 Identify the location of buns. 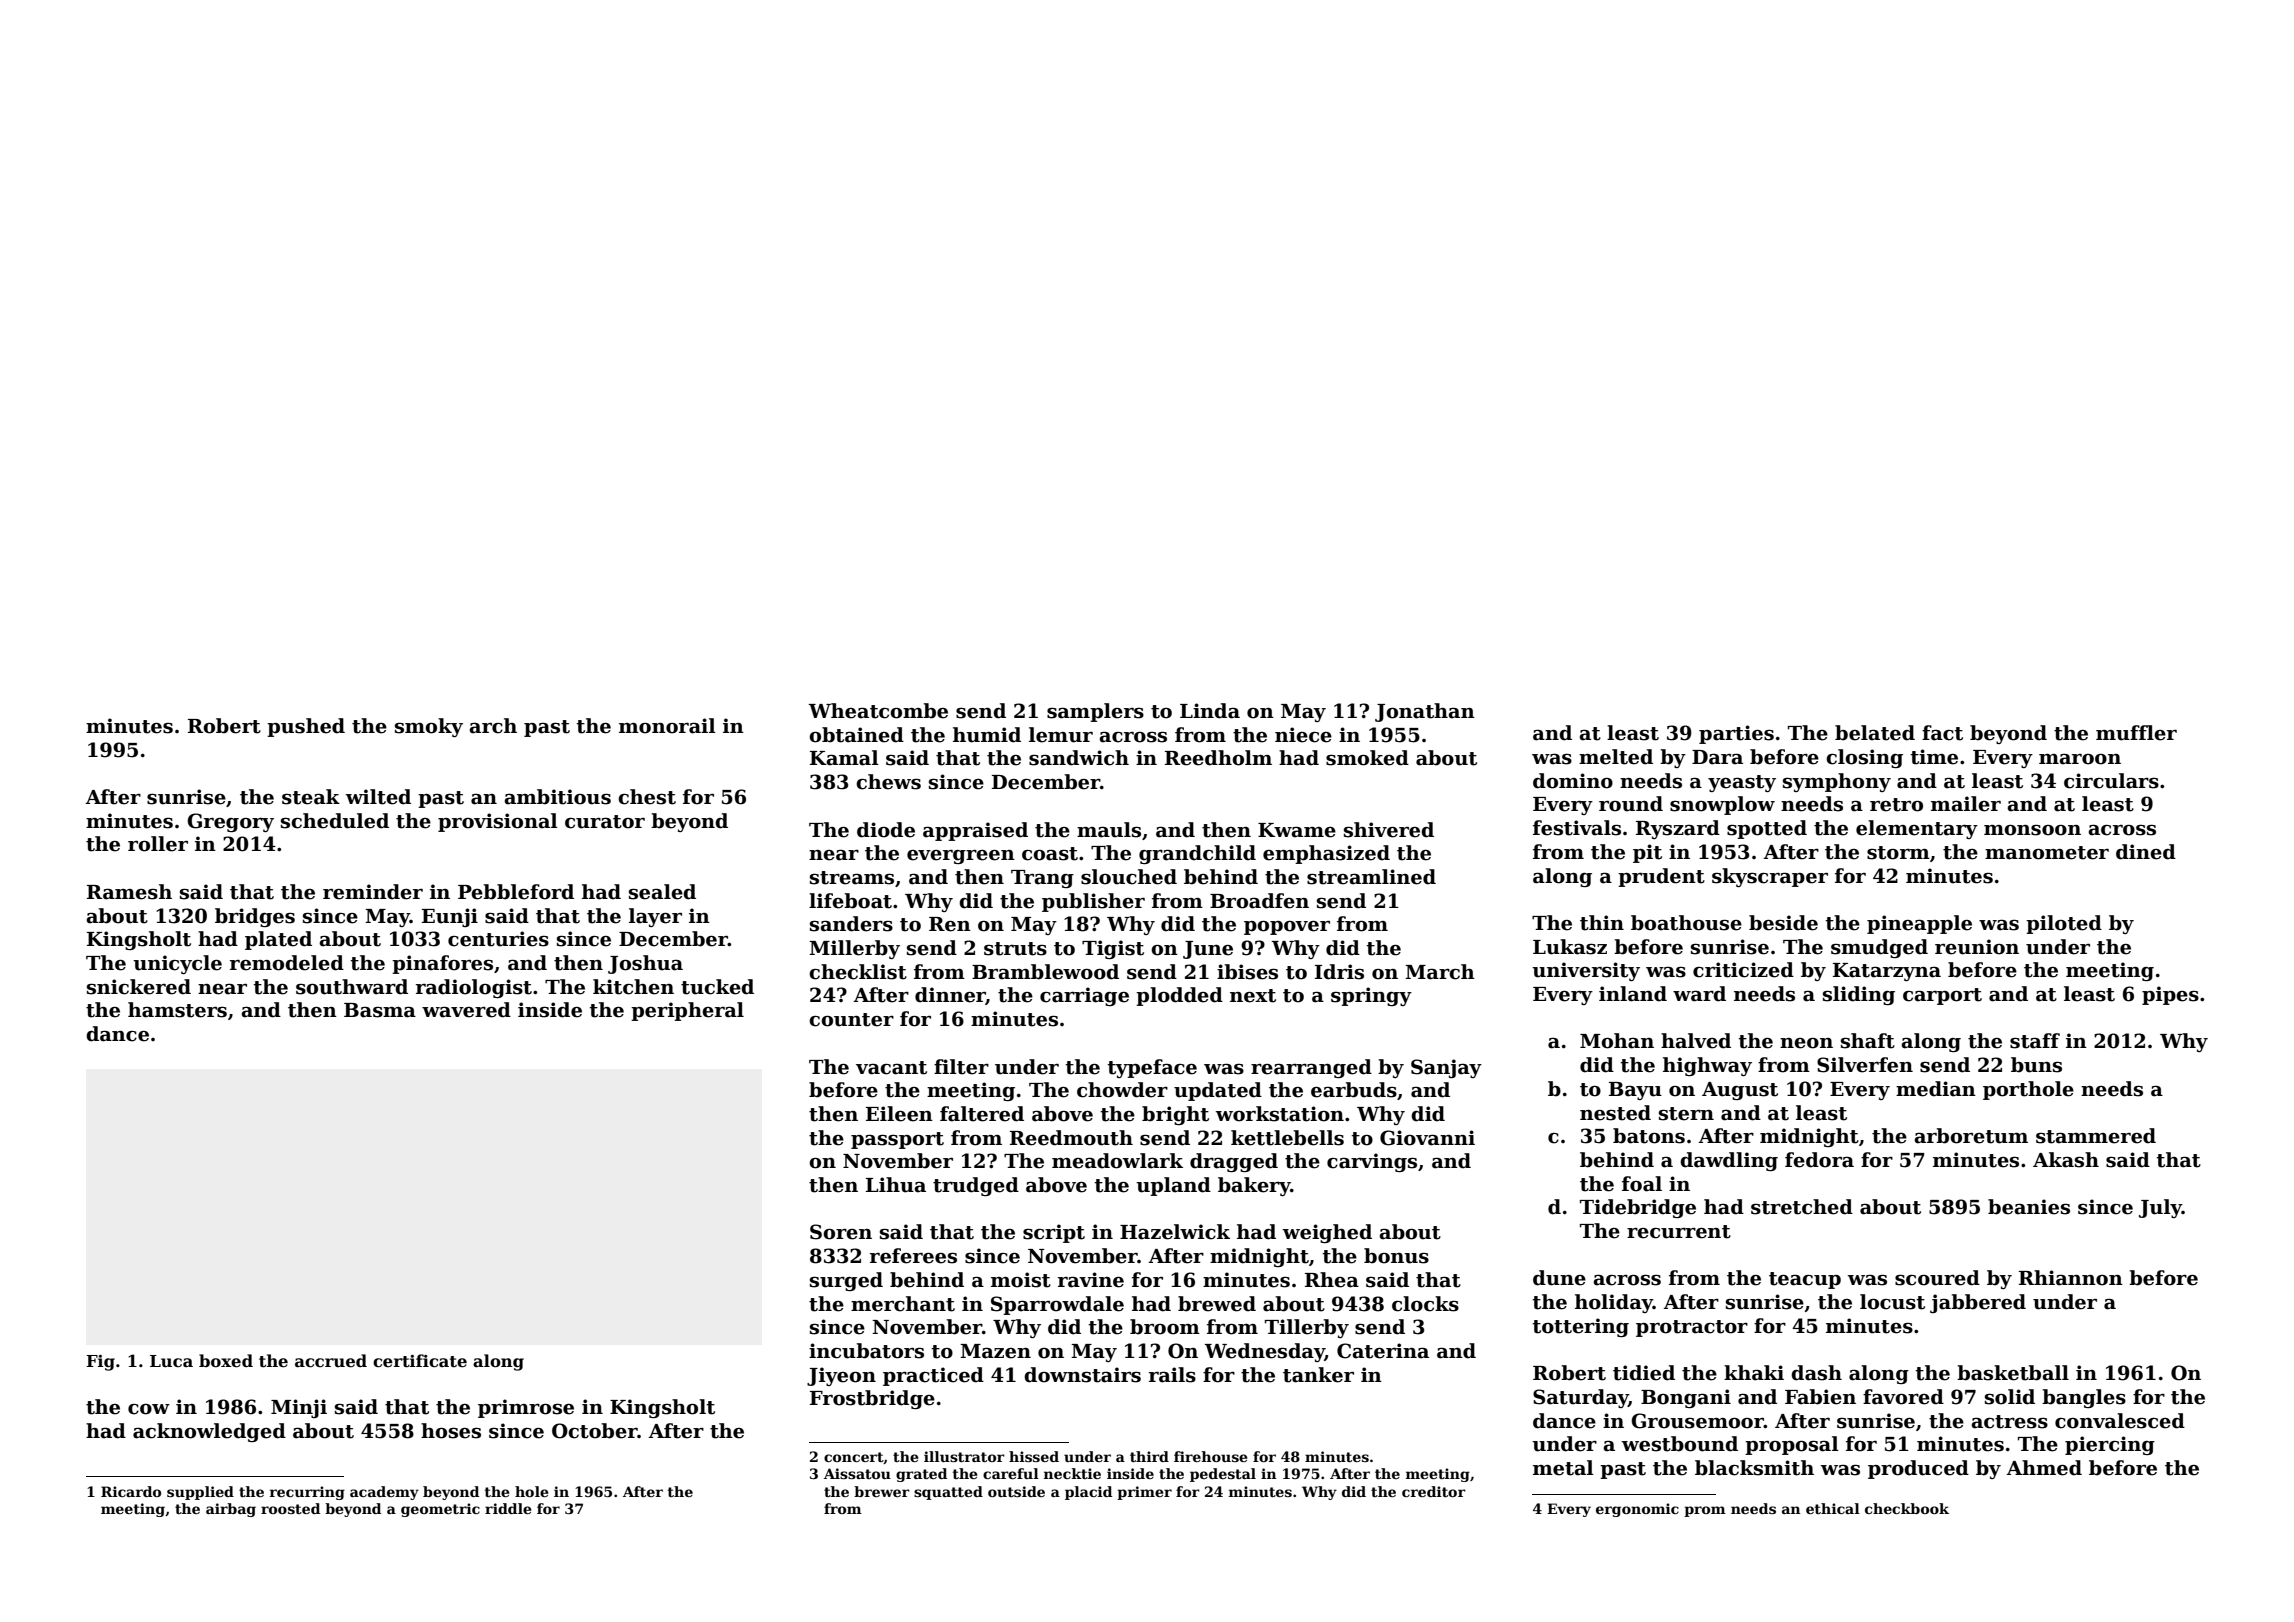
(2036, 1065).
